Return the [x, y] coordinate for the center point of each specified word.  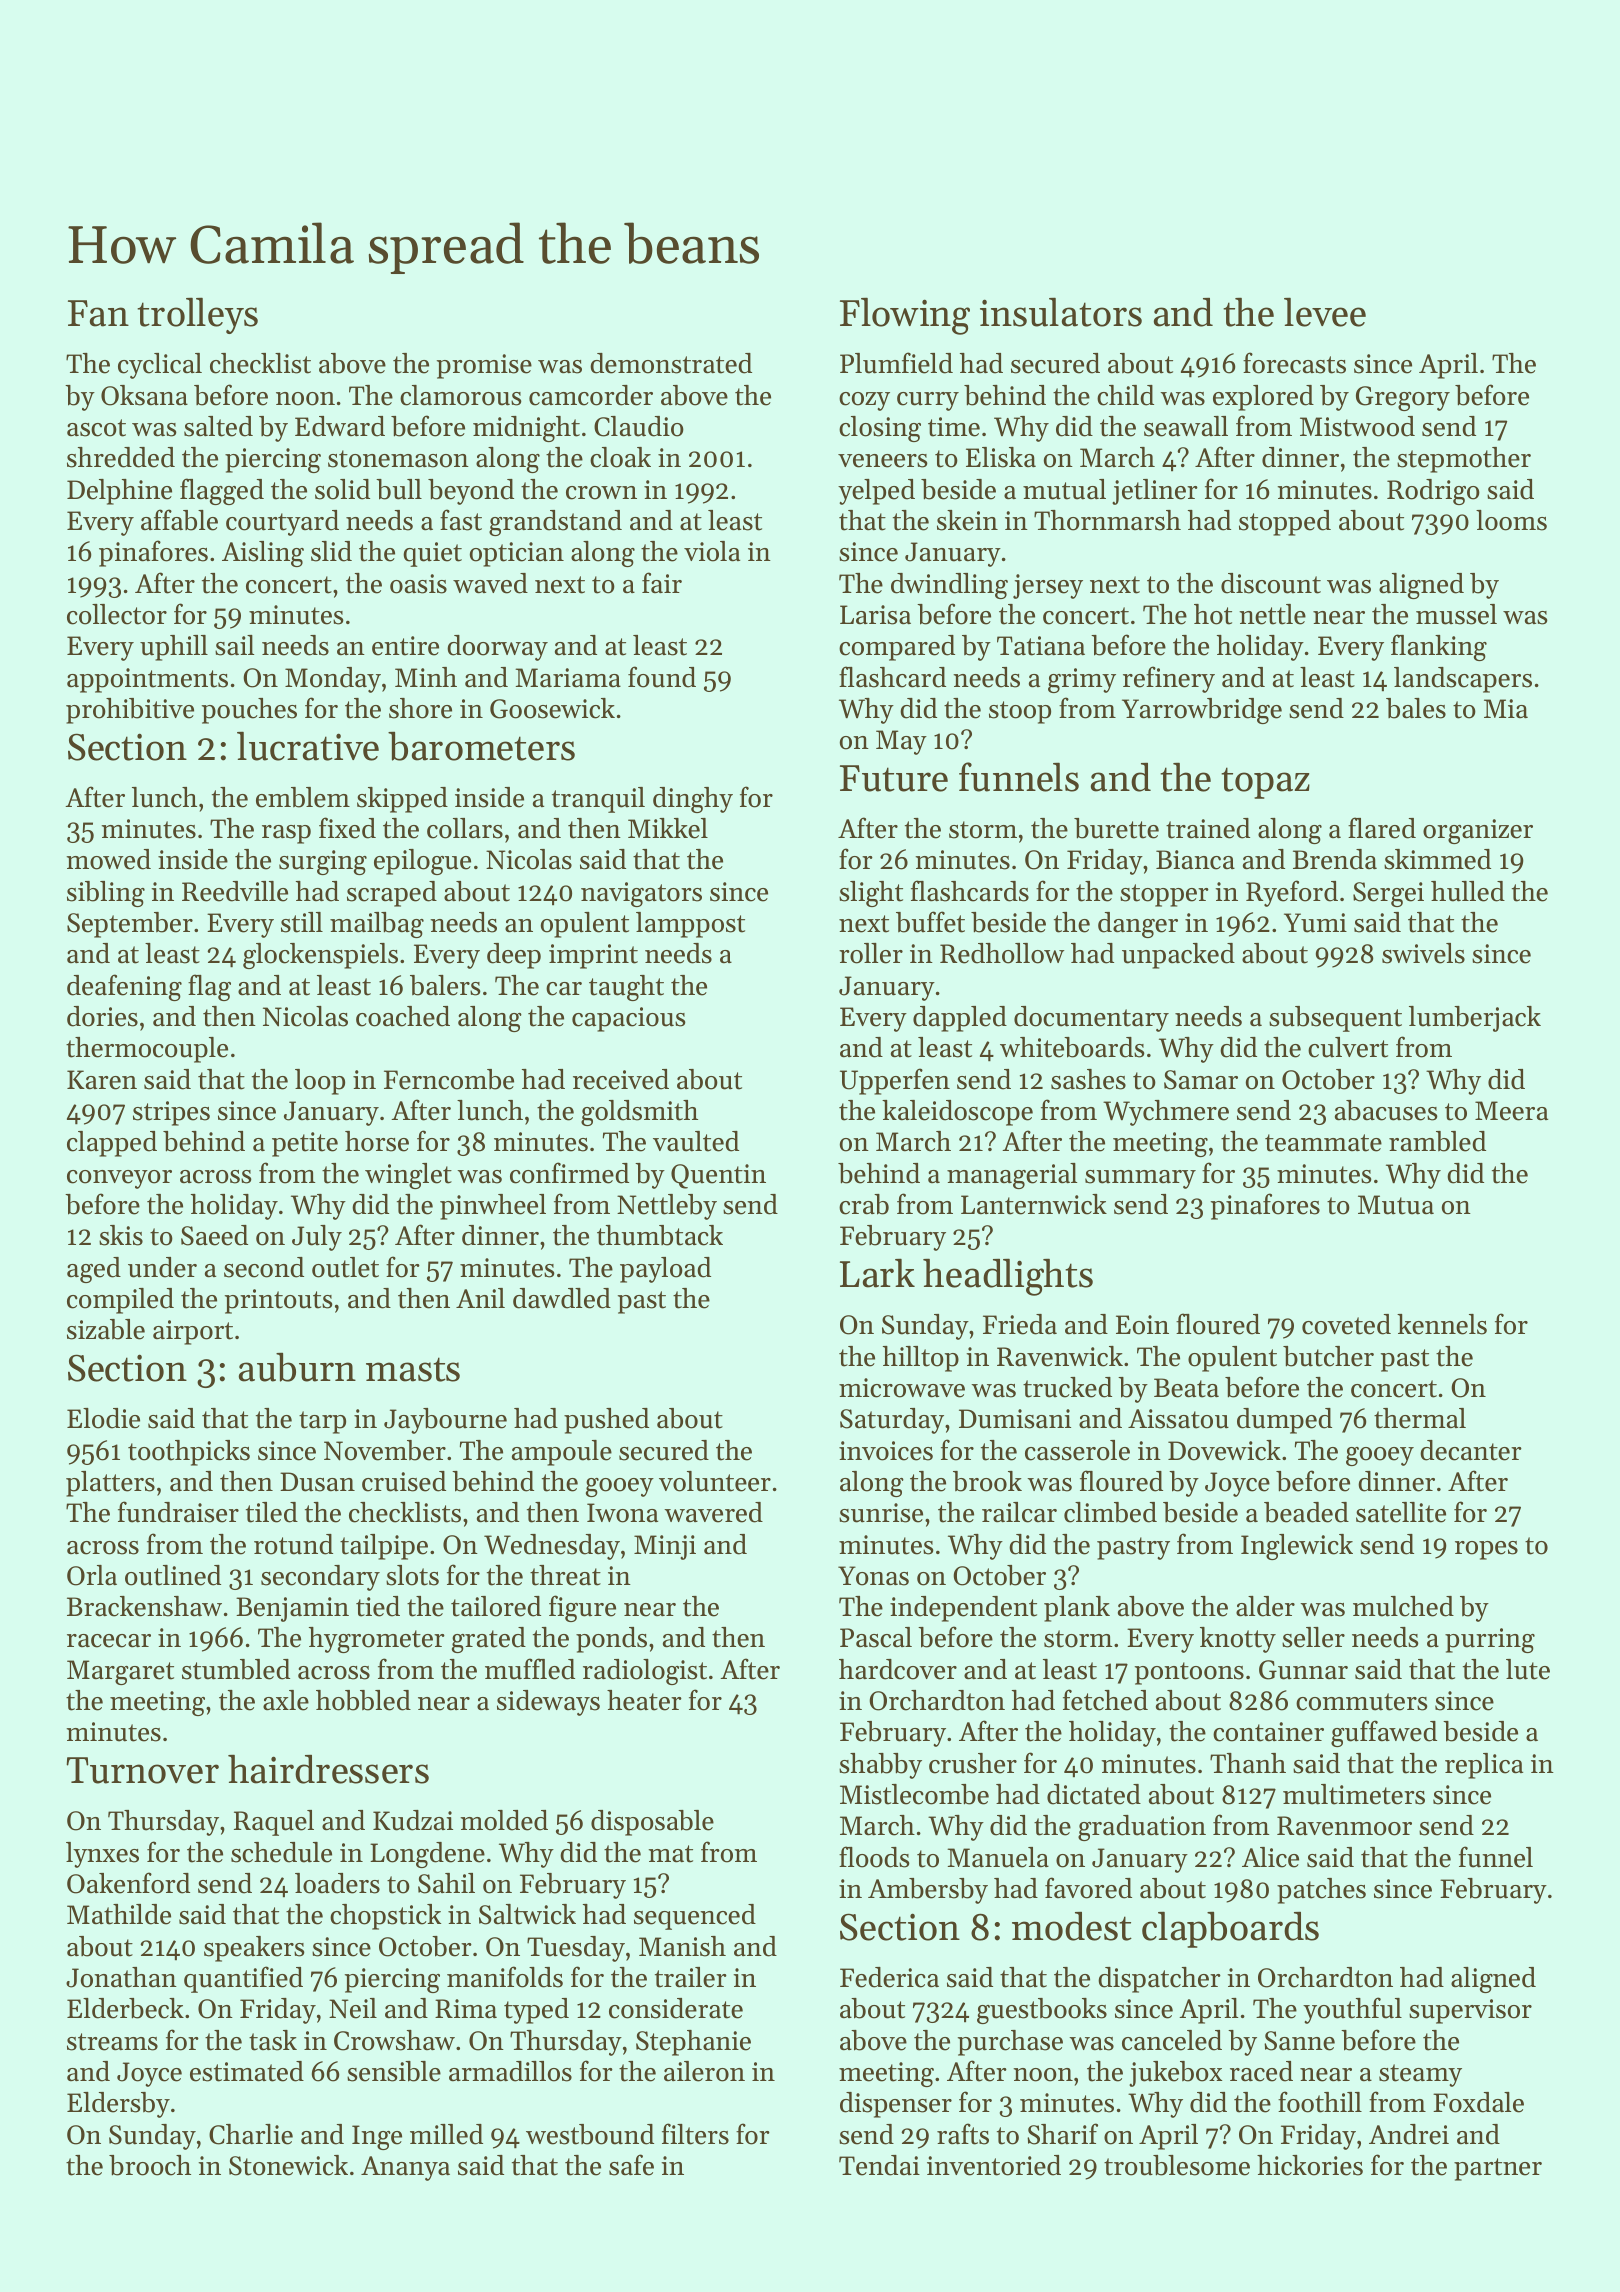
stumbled [236, 1669]
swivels [1423, 953]
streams [112, 2042]
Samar [1201, 1080]
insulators [1061, 312]
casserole [1077, 1450]
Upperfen [895, 1081]
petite [305, 1144]
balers [445, 985]
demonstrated [671, 363]
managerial [1012, 1176]
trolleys [197, 315]
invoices [886, 1451]
